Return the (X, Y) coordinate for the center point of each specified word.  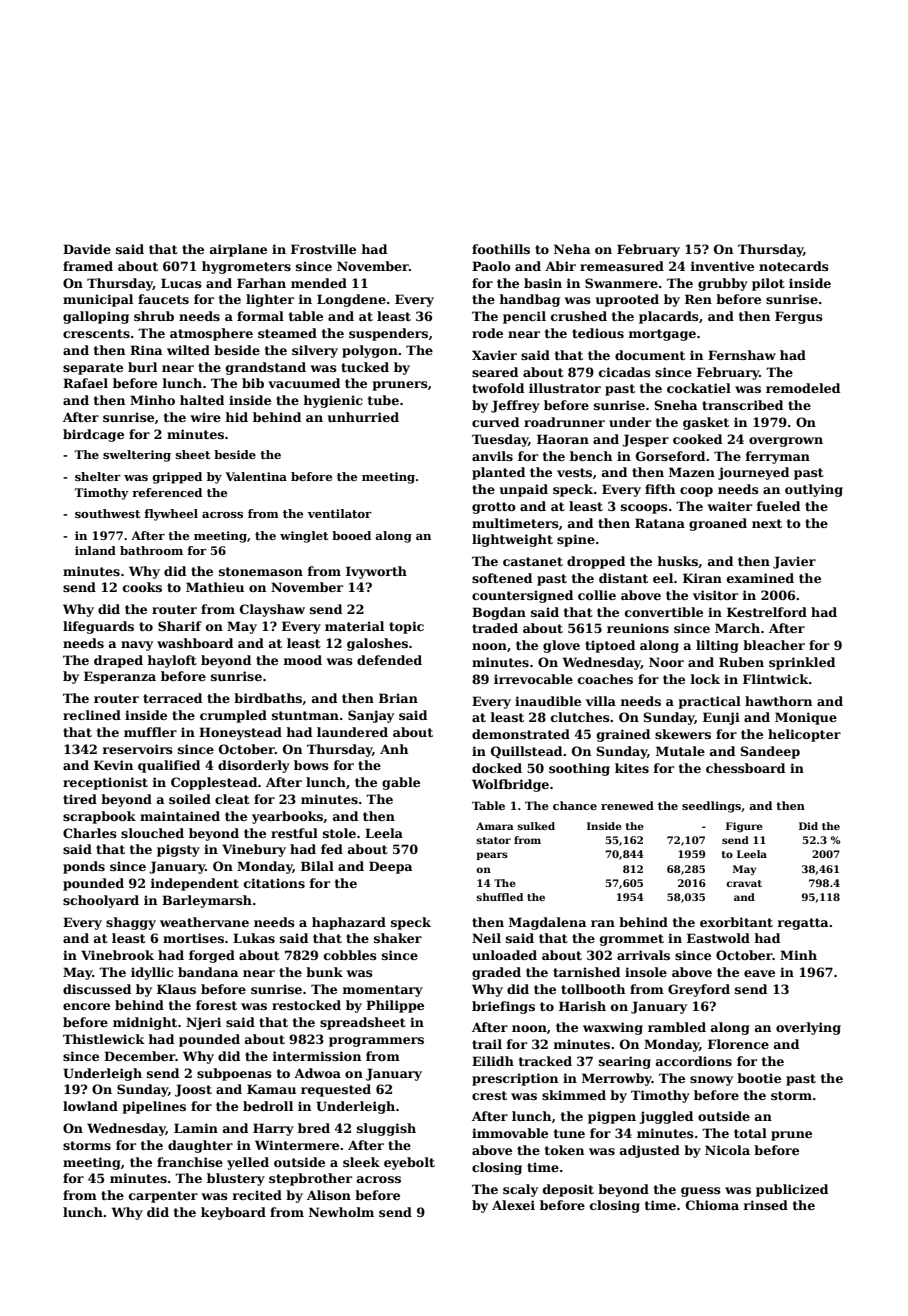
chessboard (745, 768)
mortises (193, 938)
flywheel (171, 515)
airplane (238, 250)
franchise (190, 1162)
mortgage (662, 335)
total (750, 1133)
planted (498, 473)
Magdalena (547, 923)
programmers (376, 1042)
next (767, 523)
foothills (501, 249)
